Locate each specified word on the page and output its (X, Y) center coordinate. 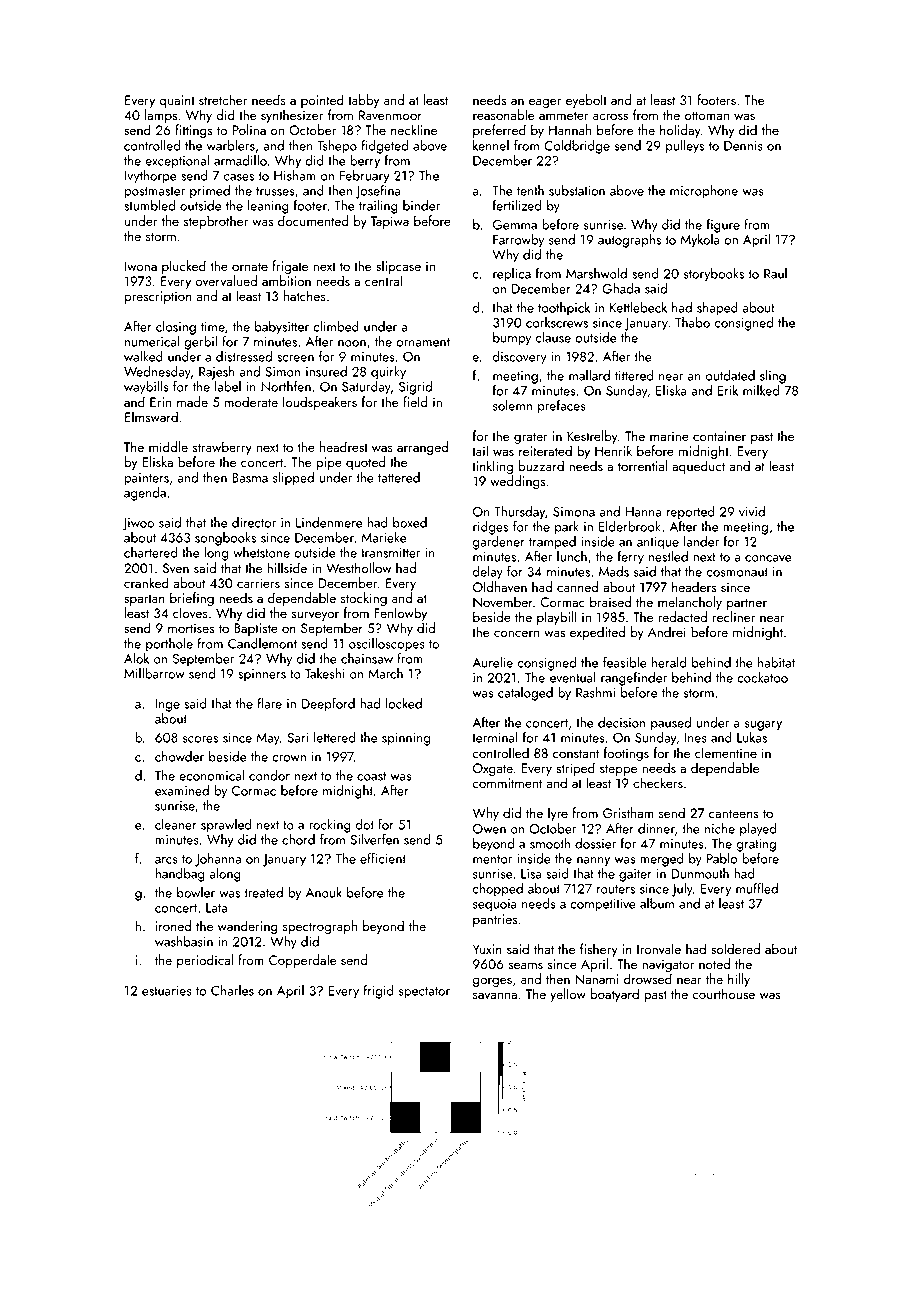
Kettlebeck (638, 307)
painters (146, 479)
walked (143, 356)
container (719, 436)
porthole (169, 645)
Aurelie (493, 662)
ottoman (707, 115)
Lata (216, 908)
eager (545, 103)
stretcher (223, 99)
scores (200, 739)
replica (512, 275)
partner (747, 604)
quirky (388, 373)
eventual (573, 677)
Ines (696, 738)
